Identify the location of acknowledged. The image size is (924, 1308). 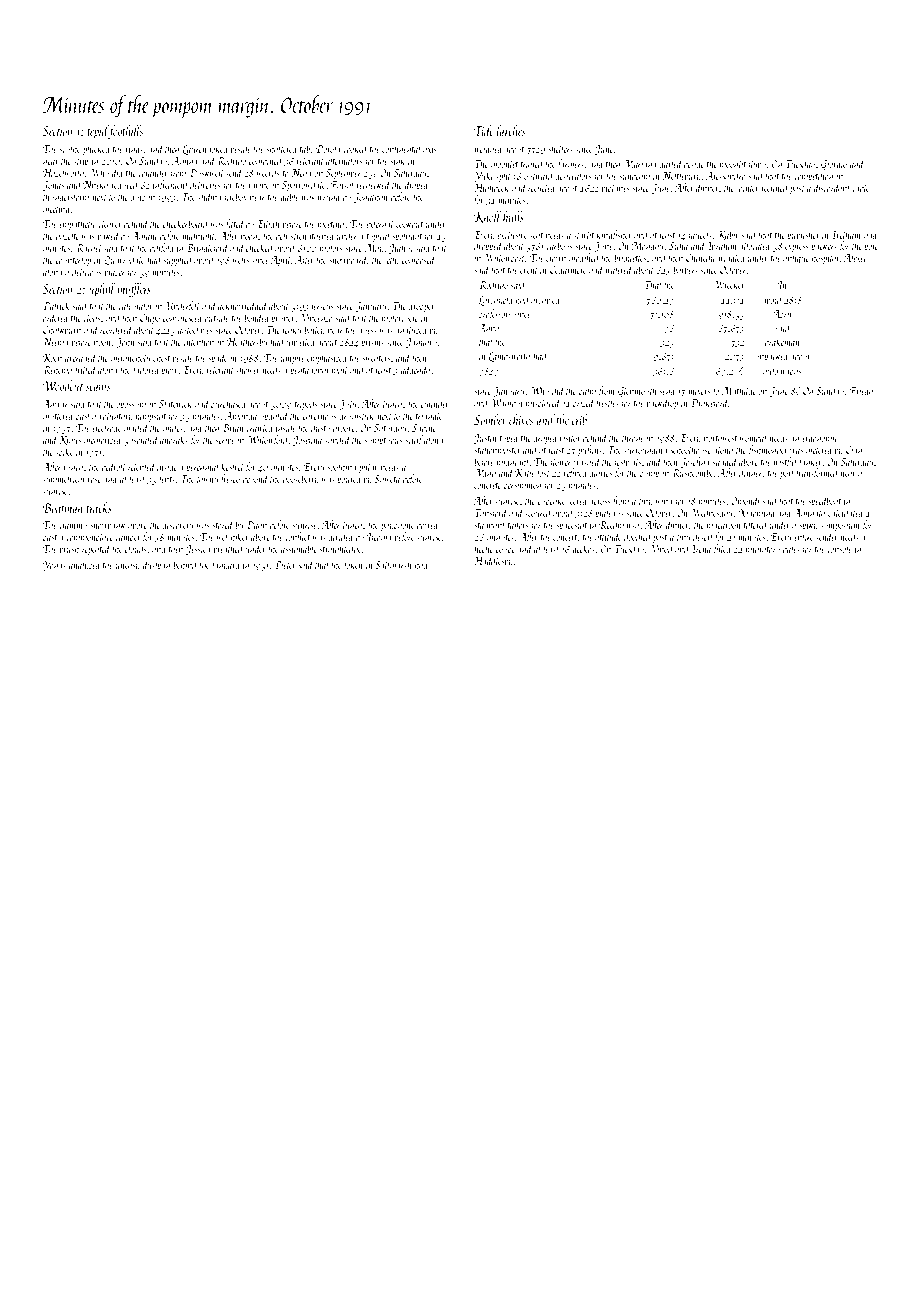
(243, 306).
